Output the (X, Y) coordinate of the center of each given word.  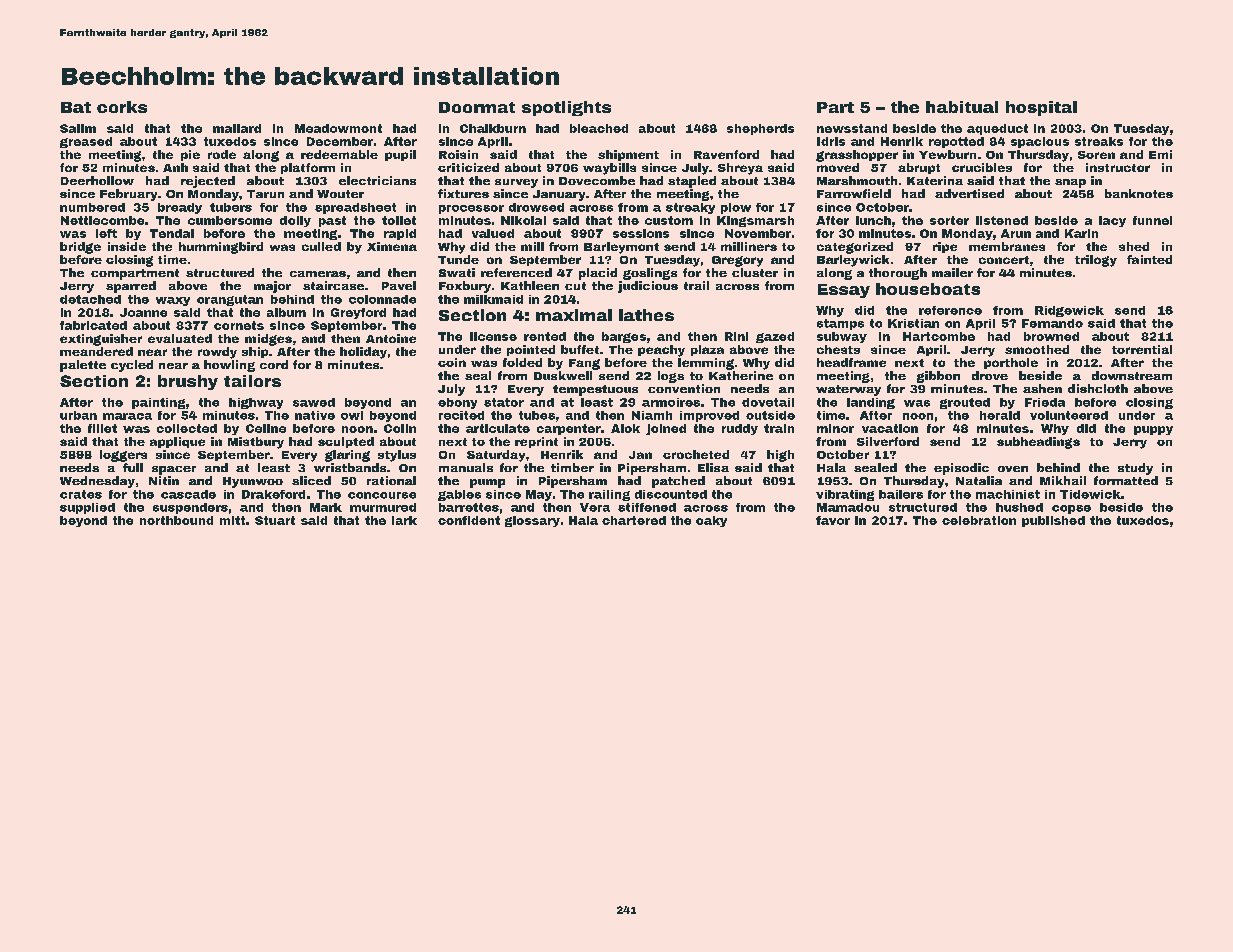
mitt (232, 520)
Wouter (340, 194)
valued (493, 233)
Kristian (913, 323)
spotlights (566, 108)
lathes (646, 315)
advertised (969, 193)
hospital (1041, 108)
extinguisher (101, 340)
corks (122, 107)
